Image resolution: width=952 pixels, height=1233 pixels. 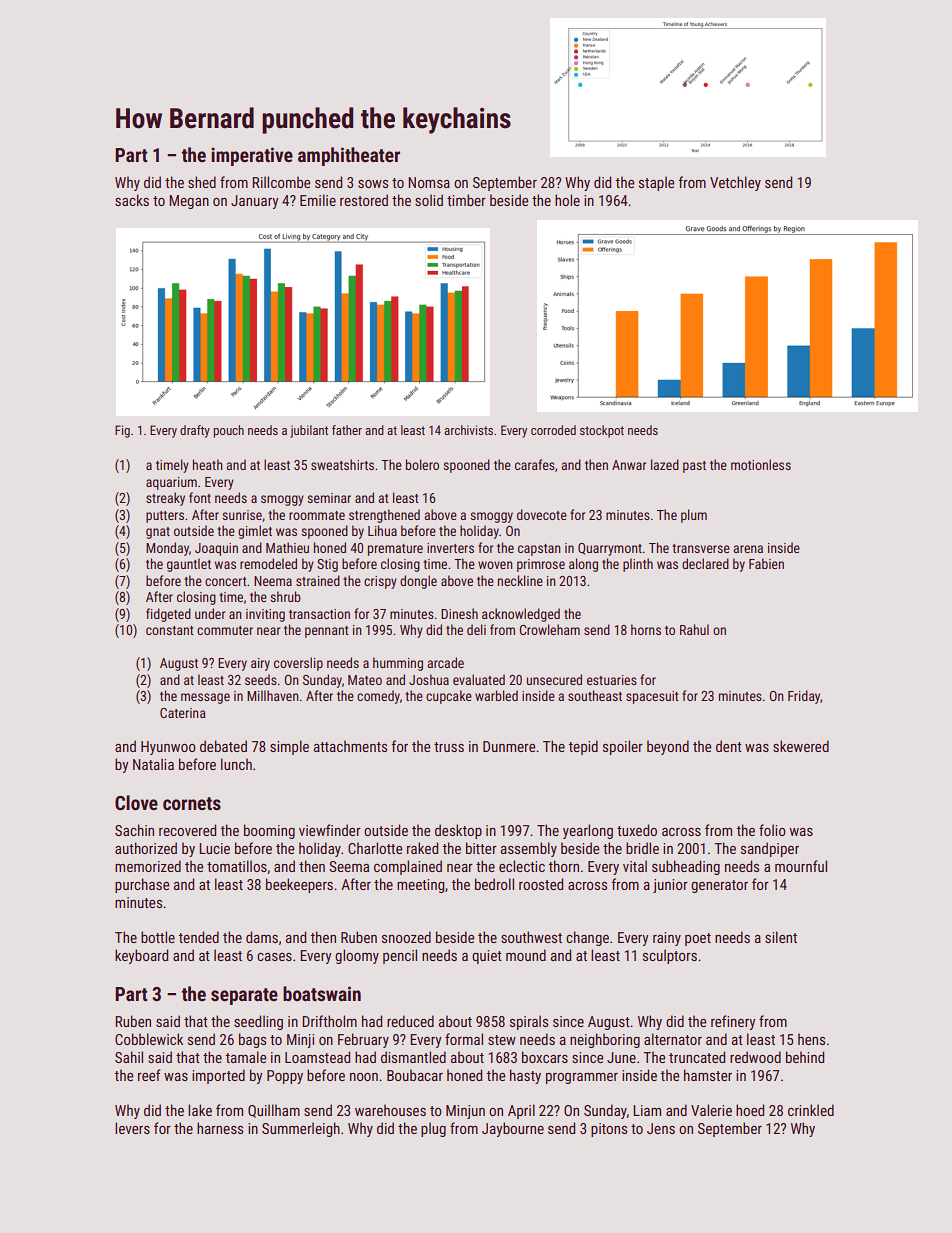 What do you see at coordinates (637, 830) in the screenshot?
I see `tuxedo` at bounding box center [637, 830].
